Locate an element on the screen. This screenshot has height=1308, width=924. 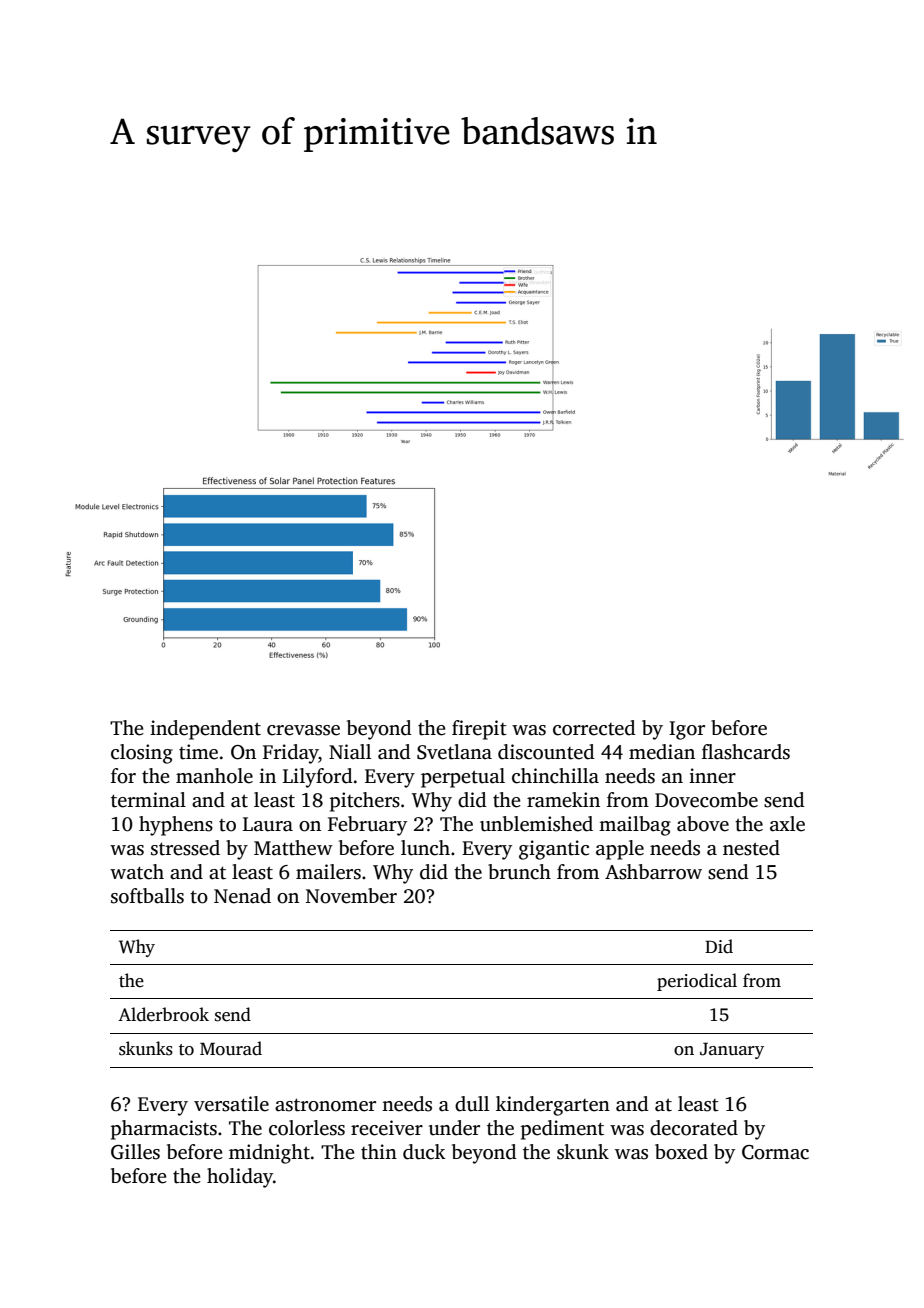
Ashbarrow is located at coordinates (653, 872).
